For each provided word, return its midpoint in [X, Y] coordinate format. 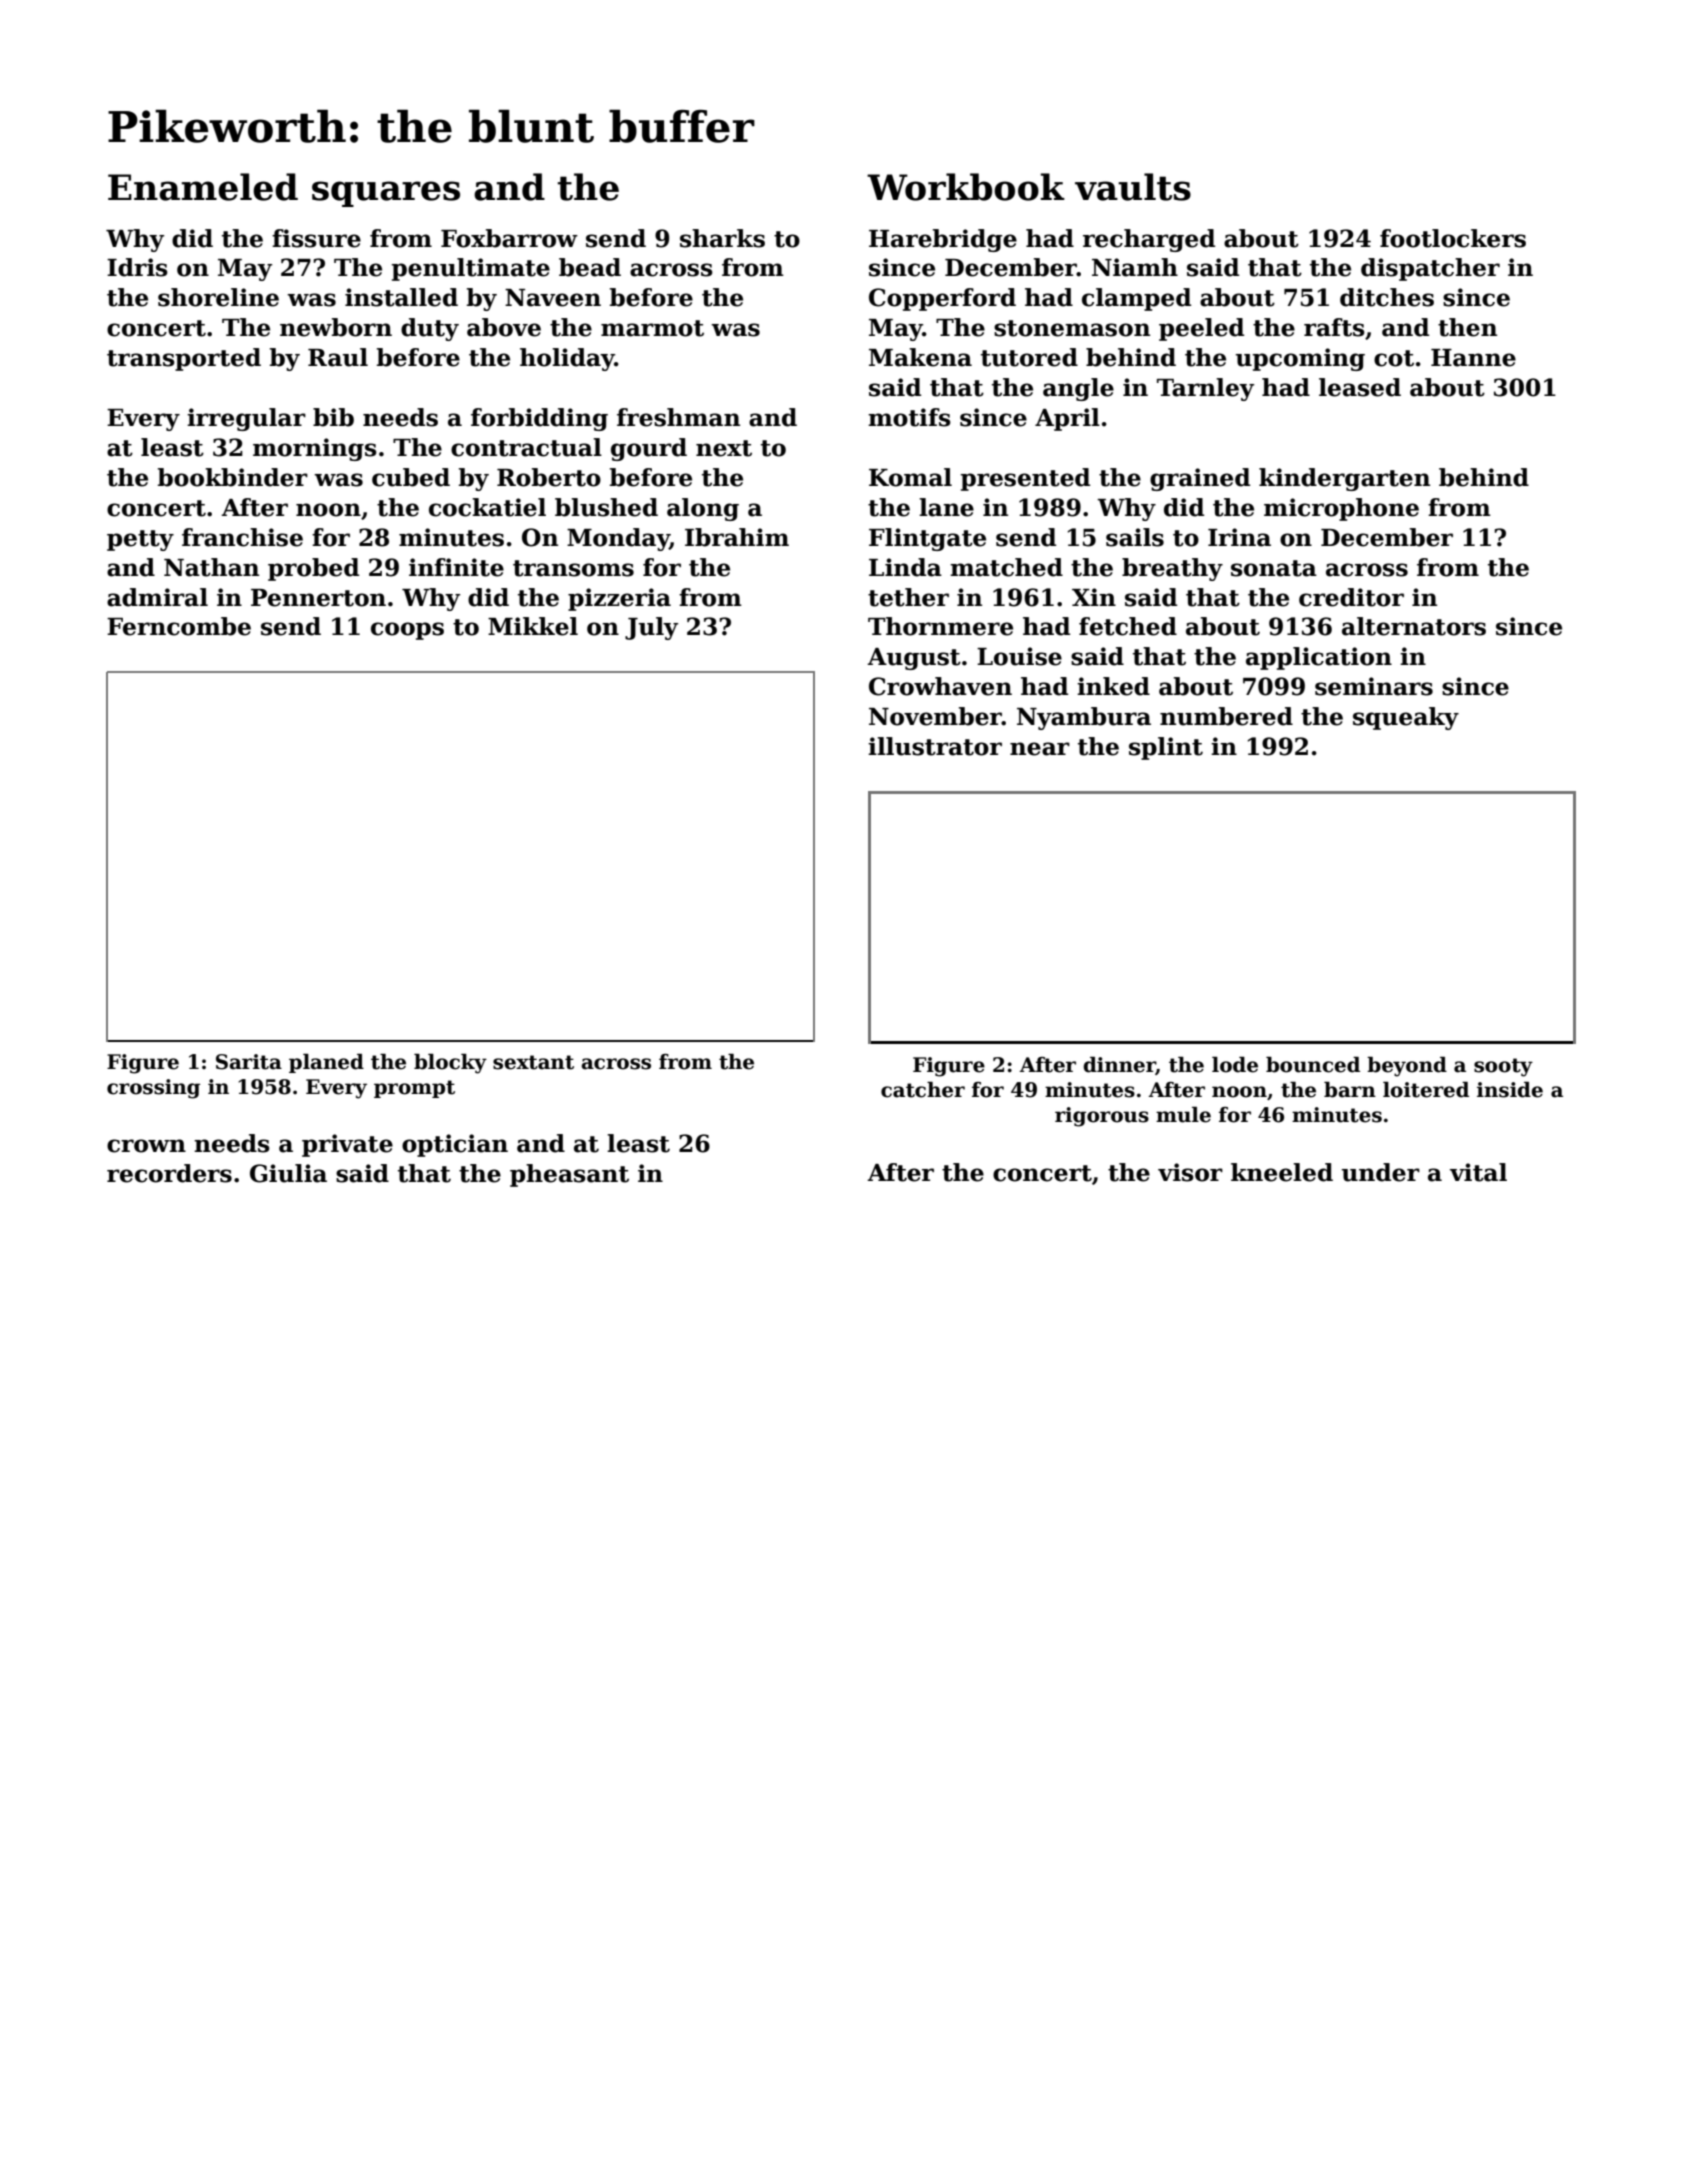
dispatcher [1430, 269]
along [703, 509]
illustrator [935, 746]
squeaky [1406, 718]
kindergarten [1344, 479]
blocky [450, 1064]
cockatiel [487, 507]
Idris [137, 267]
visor [1190, 1172]
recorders [169, 1173]
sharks [722, 238]
